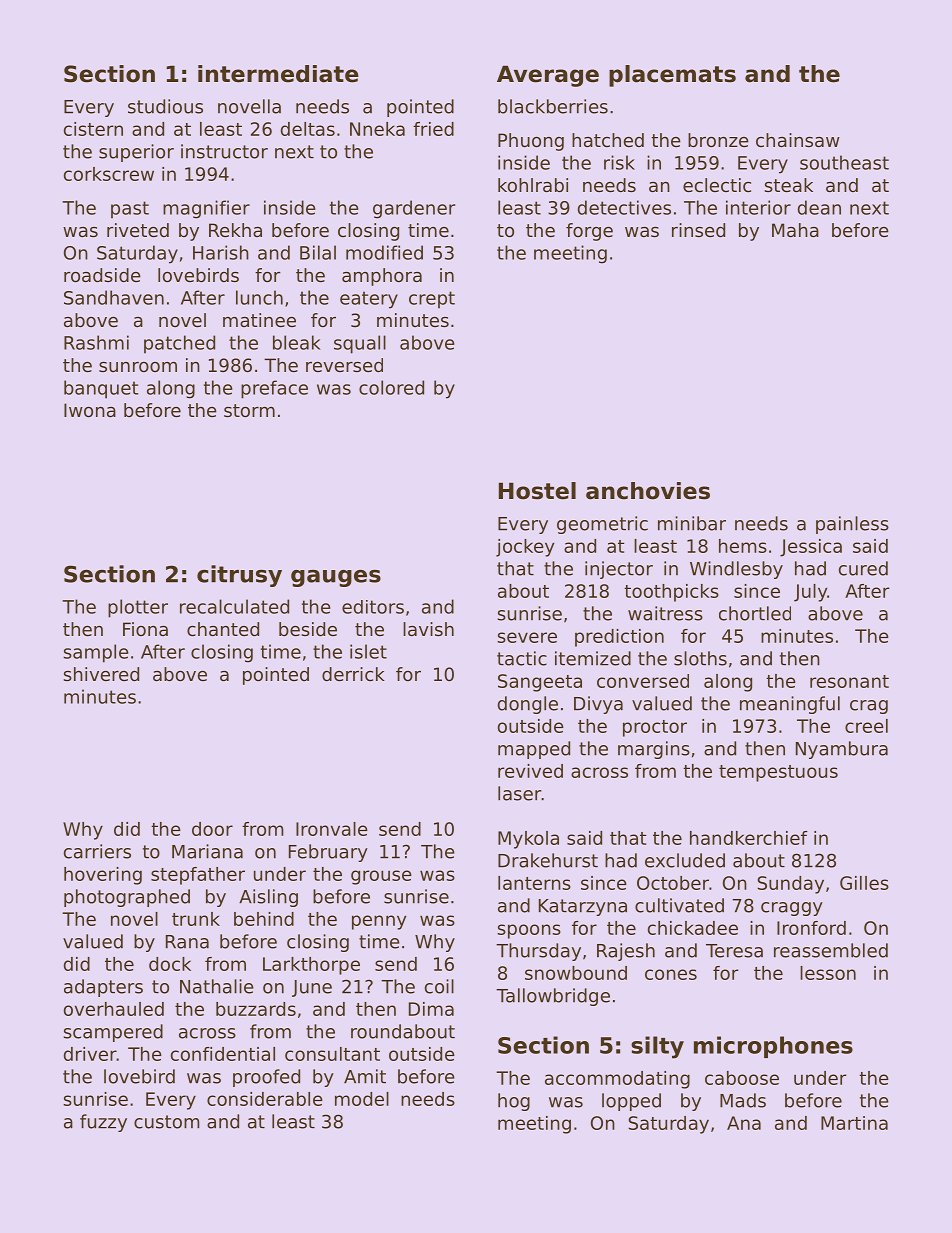  I want to click on model, so click(362, 1099).
